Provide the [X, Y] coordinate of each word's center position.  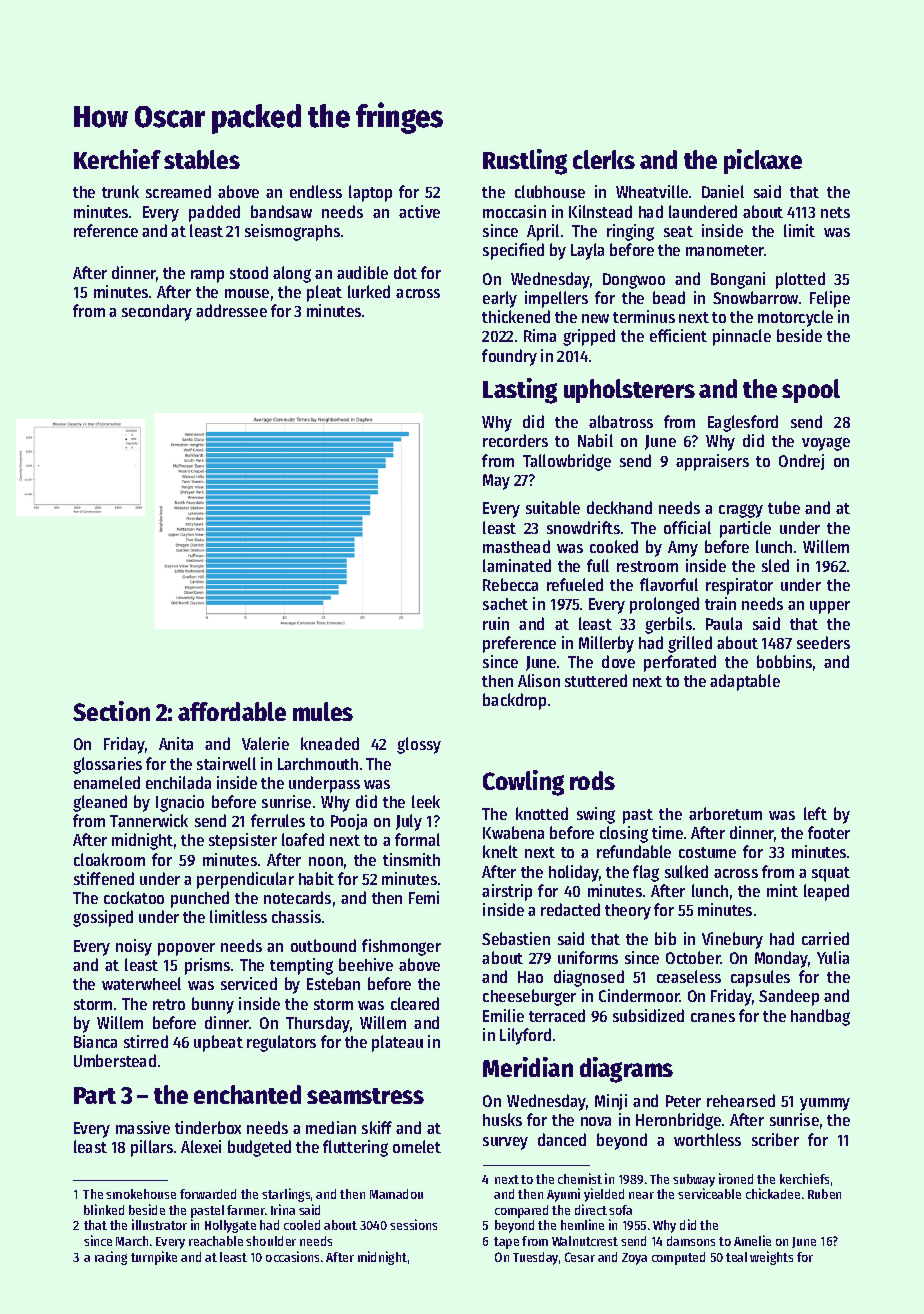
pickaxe [763, 161]
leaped [826, 892]
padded [214, 213]
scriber [775, 1139]
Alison [539, 680]
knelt [500, 851]
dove [618, 661]
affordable [232, 711]
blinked [104, 1209]
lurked [369, 291]
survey [505, 1143]
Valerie [265, 743]
